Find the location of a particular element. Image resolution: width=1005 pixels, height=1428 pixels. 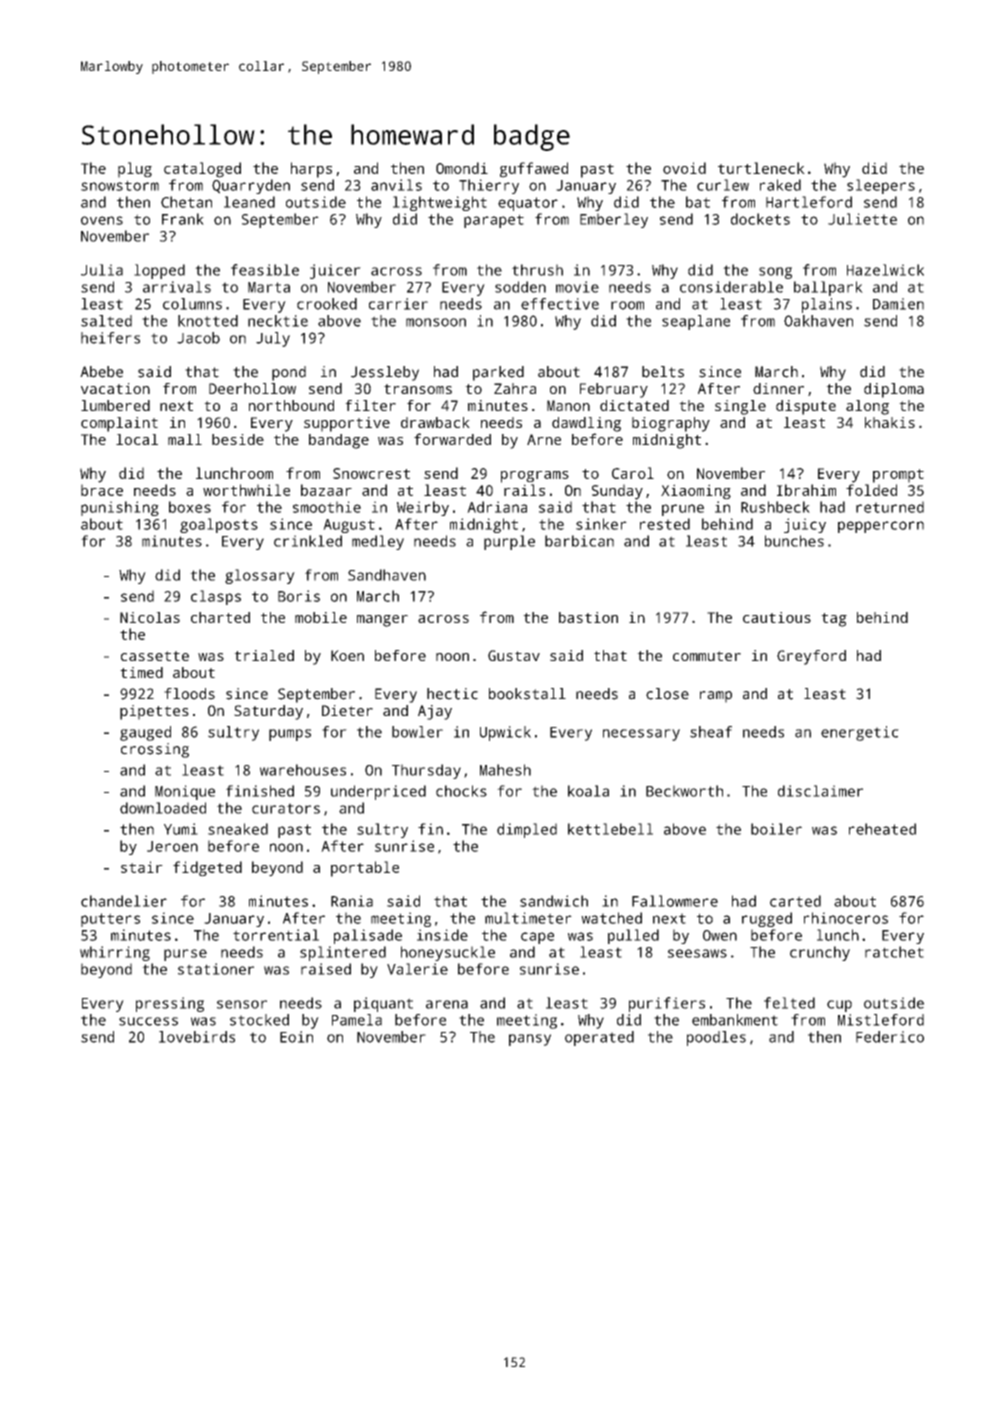

Omondi is located at coordinates (462, 168).
